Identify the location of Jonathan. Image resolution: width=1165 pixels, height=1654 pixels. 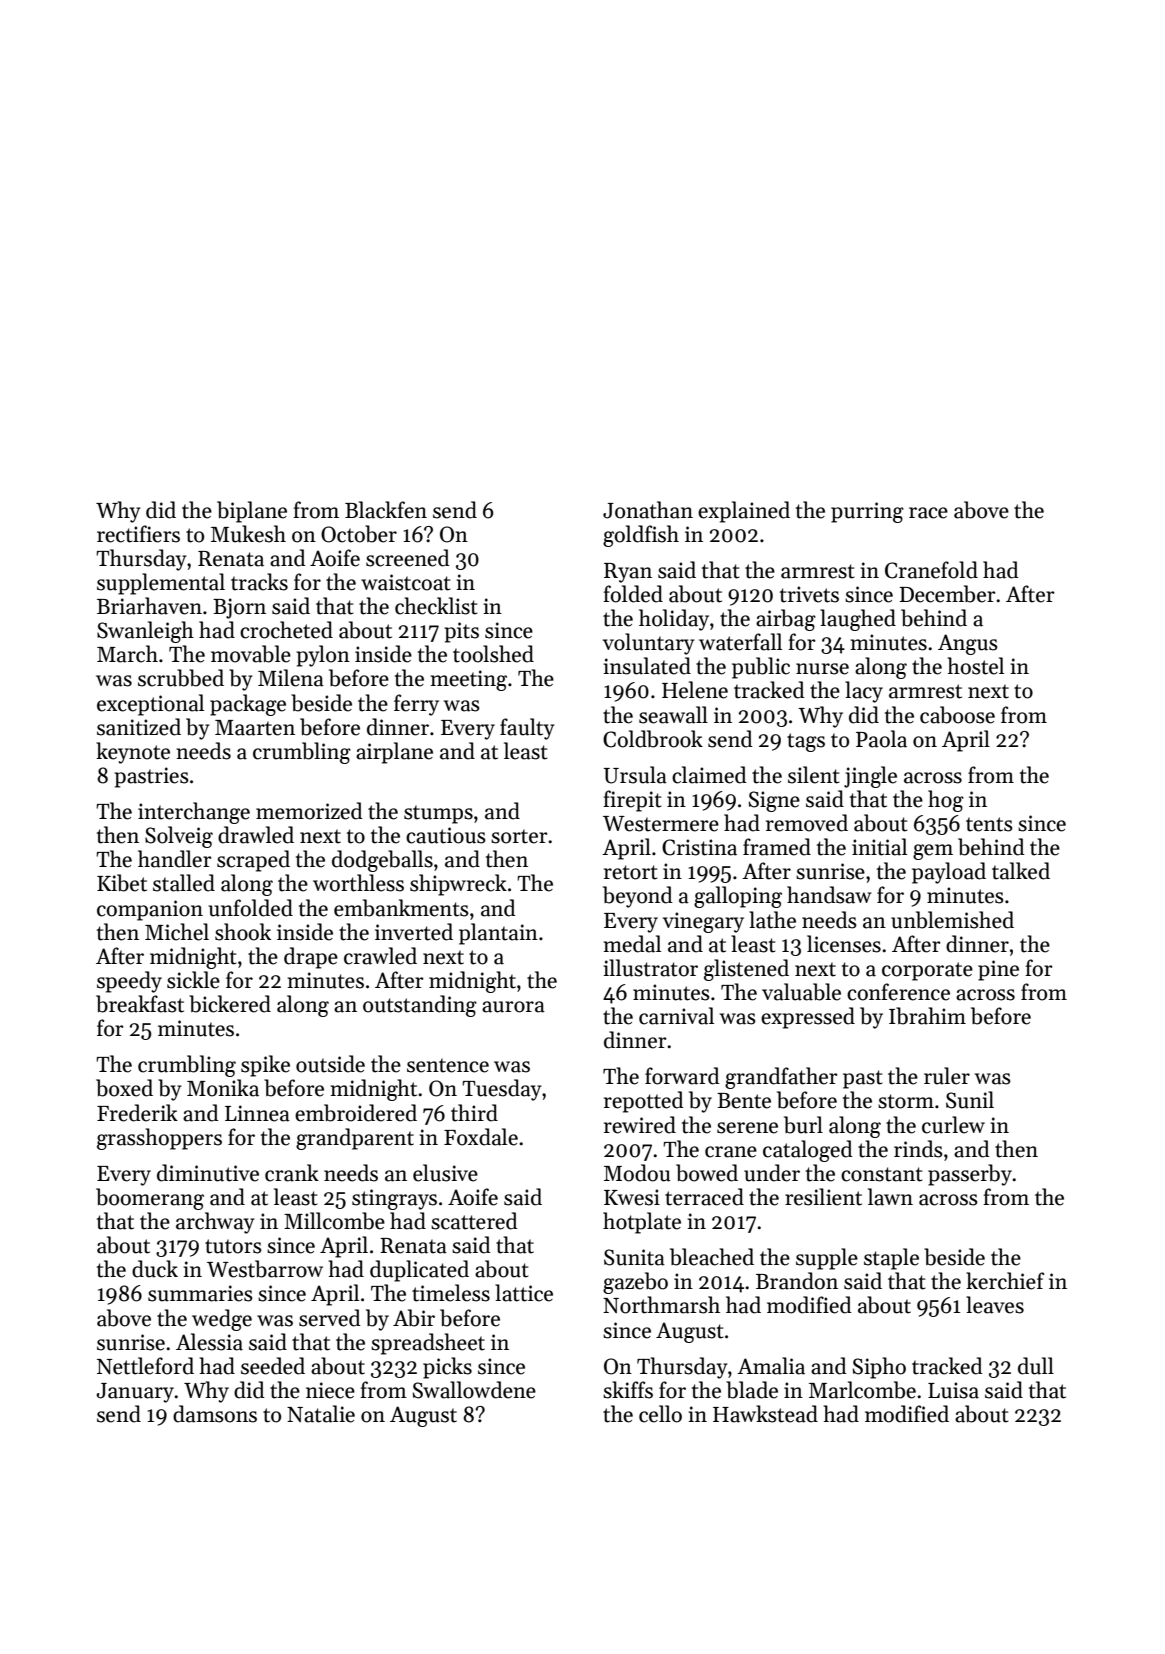
(648, 510).
